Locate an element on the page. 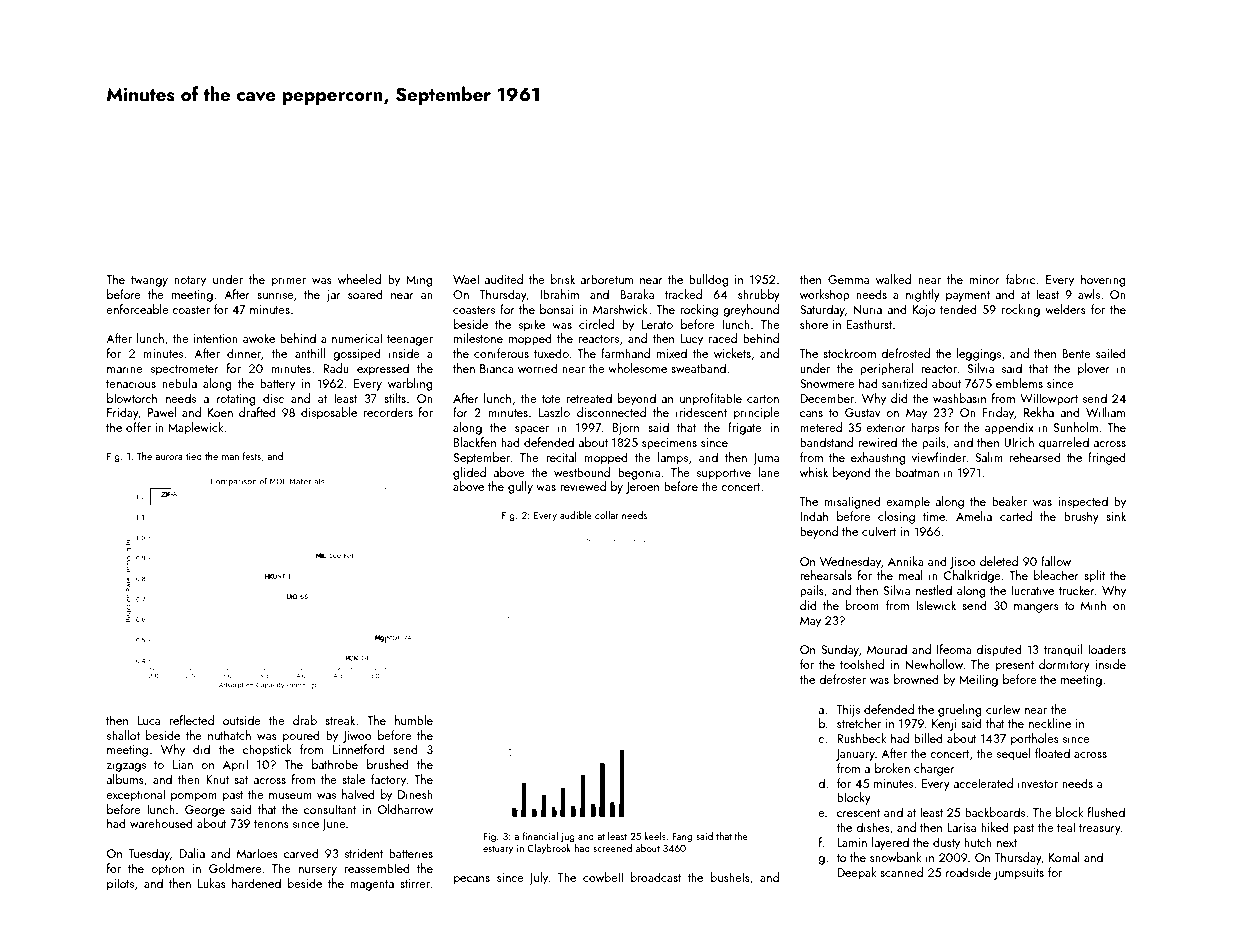 This image has height=952, width=1233. Islewick is located at coordinates (936, 605).
